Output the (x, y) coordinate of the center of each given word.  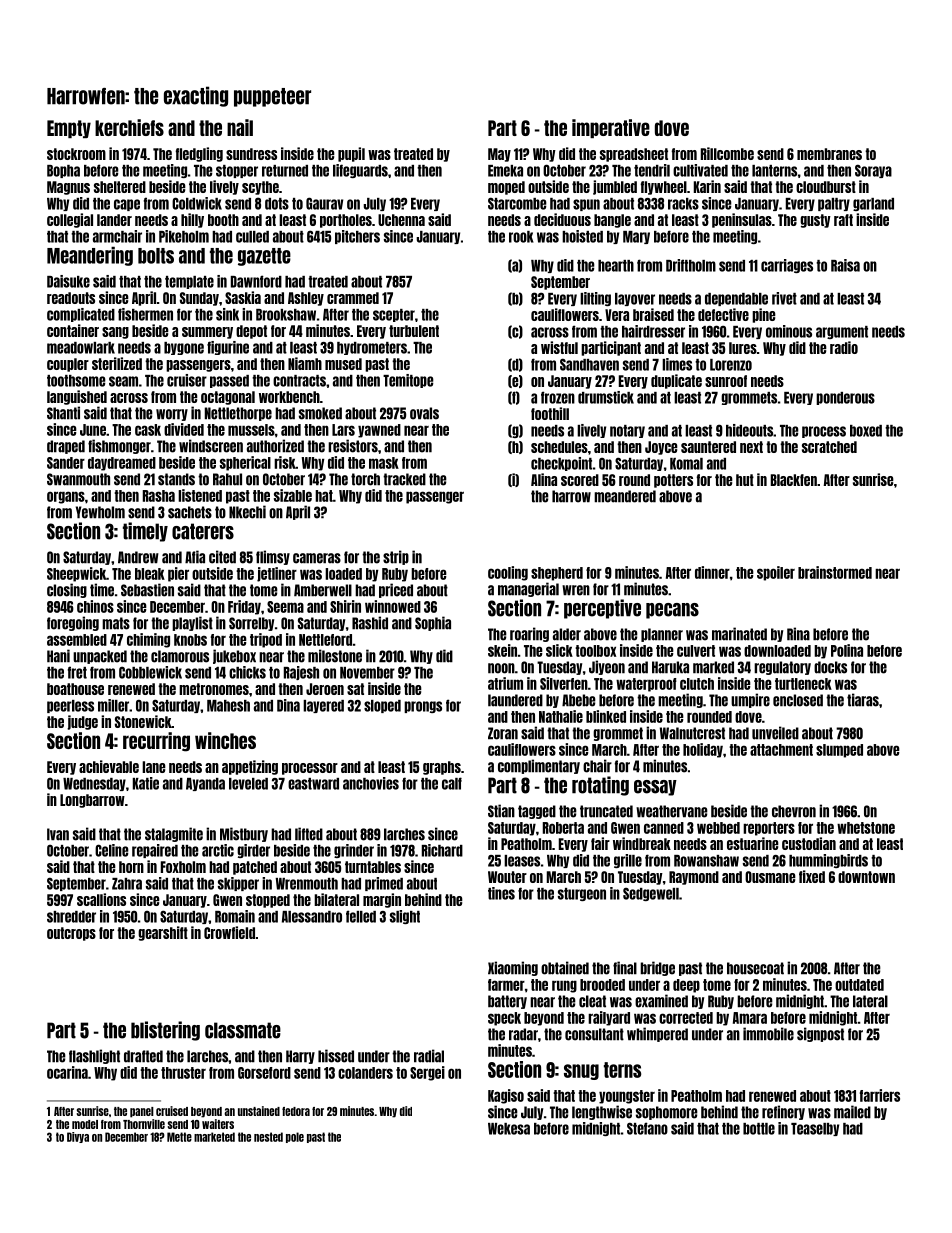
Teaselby (815, 1129)
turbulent (414, 331)
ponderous (845, 398)
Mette (179, 1137)
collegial (70, 220)
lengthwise (602, 1112)
